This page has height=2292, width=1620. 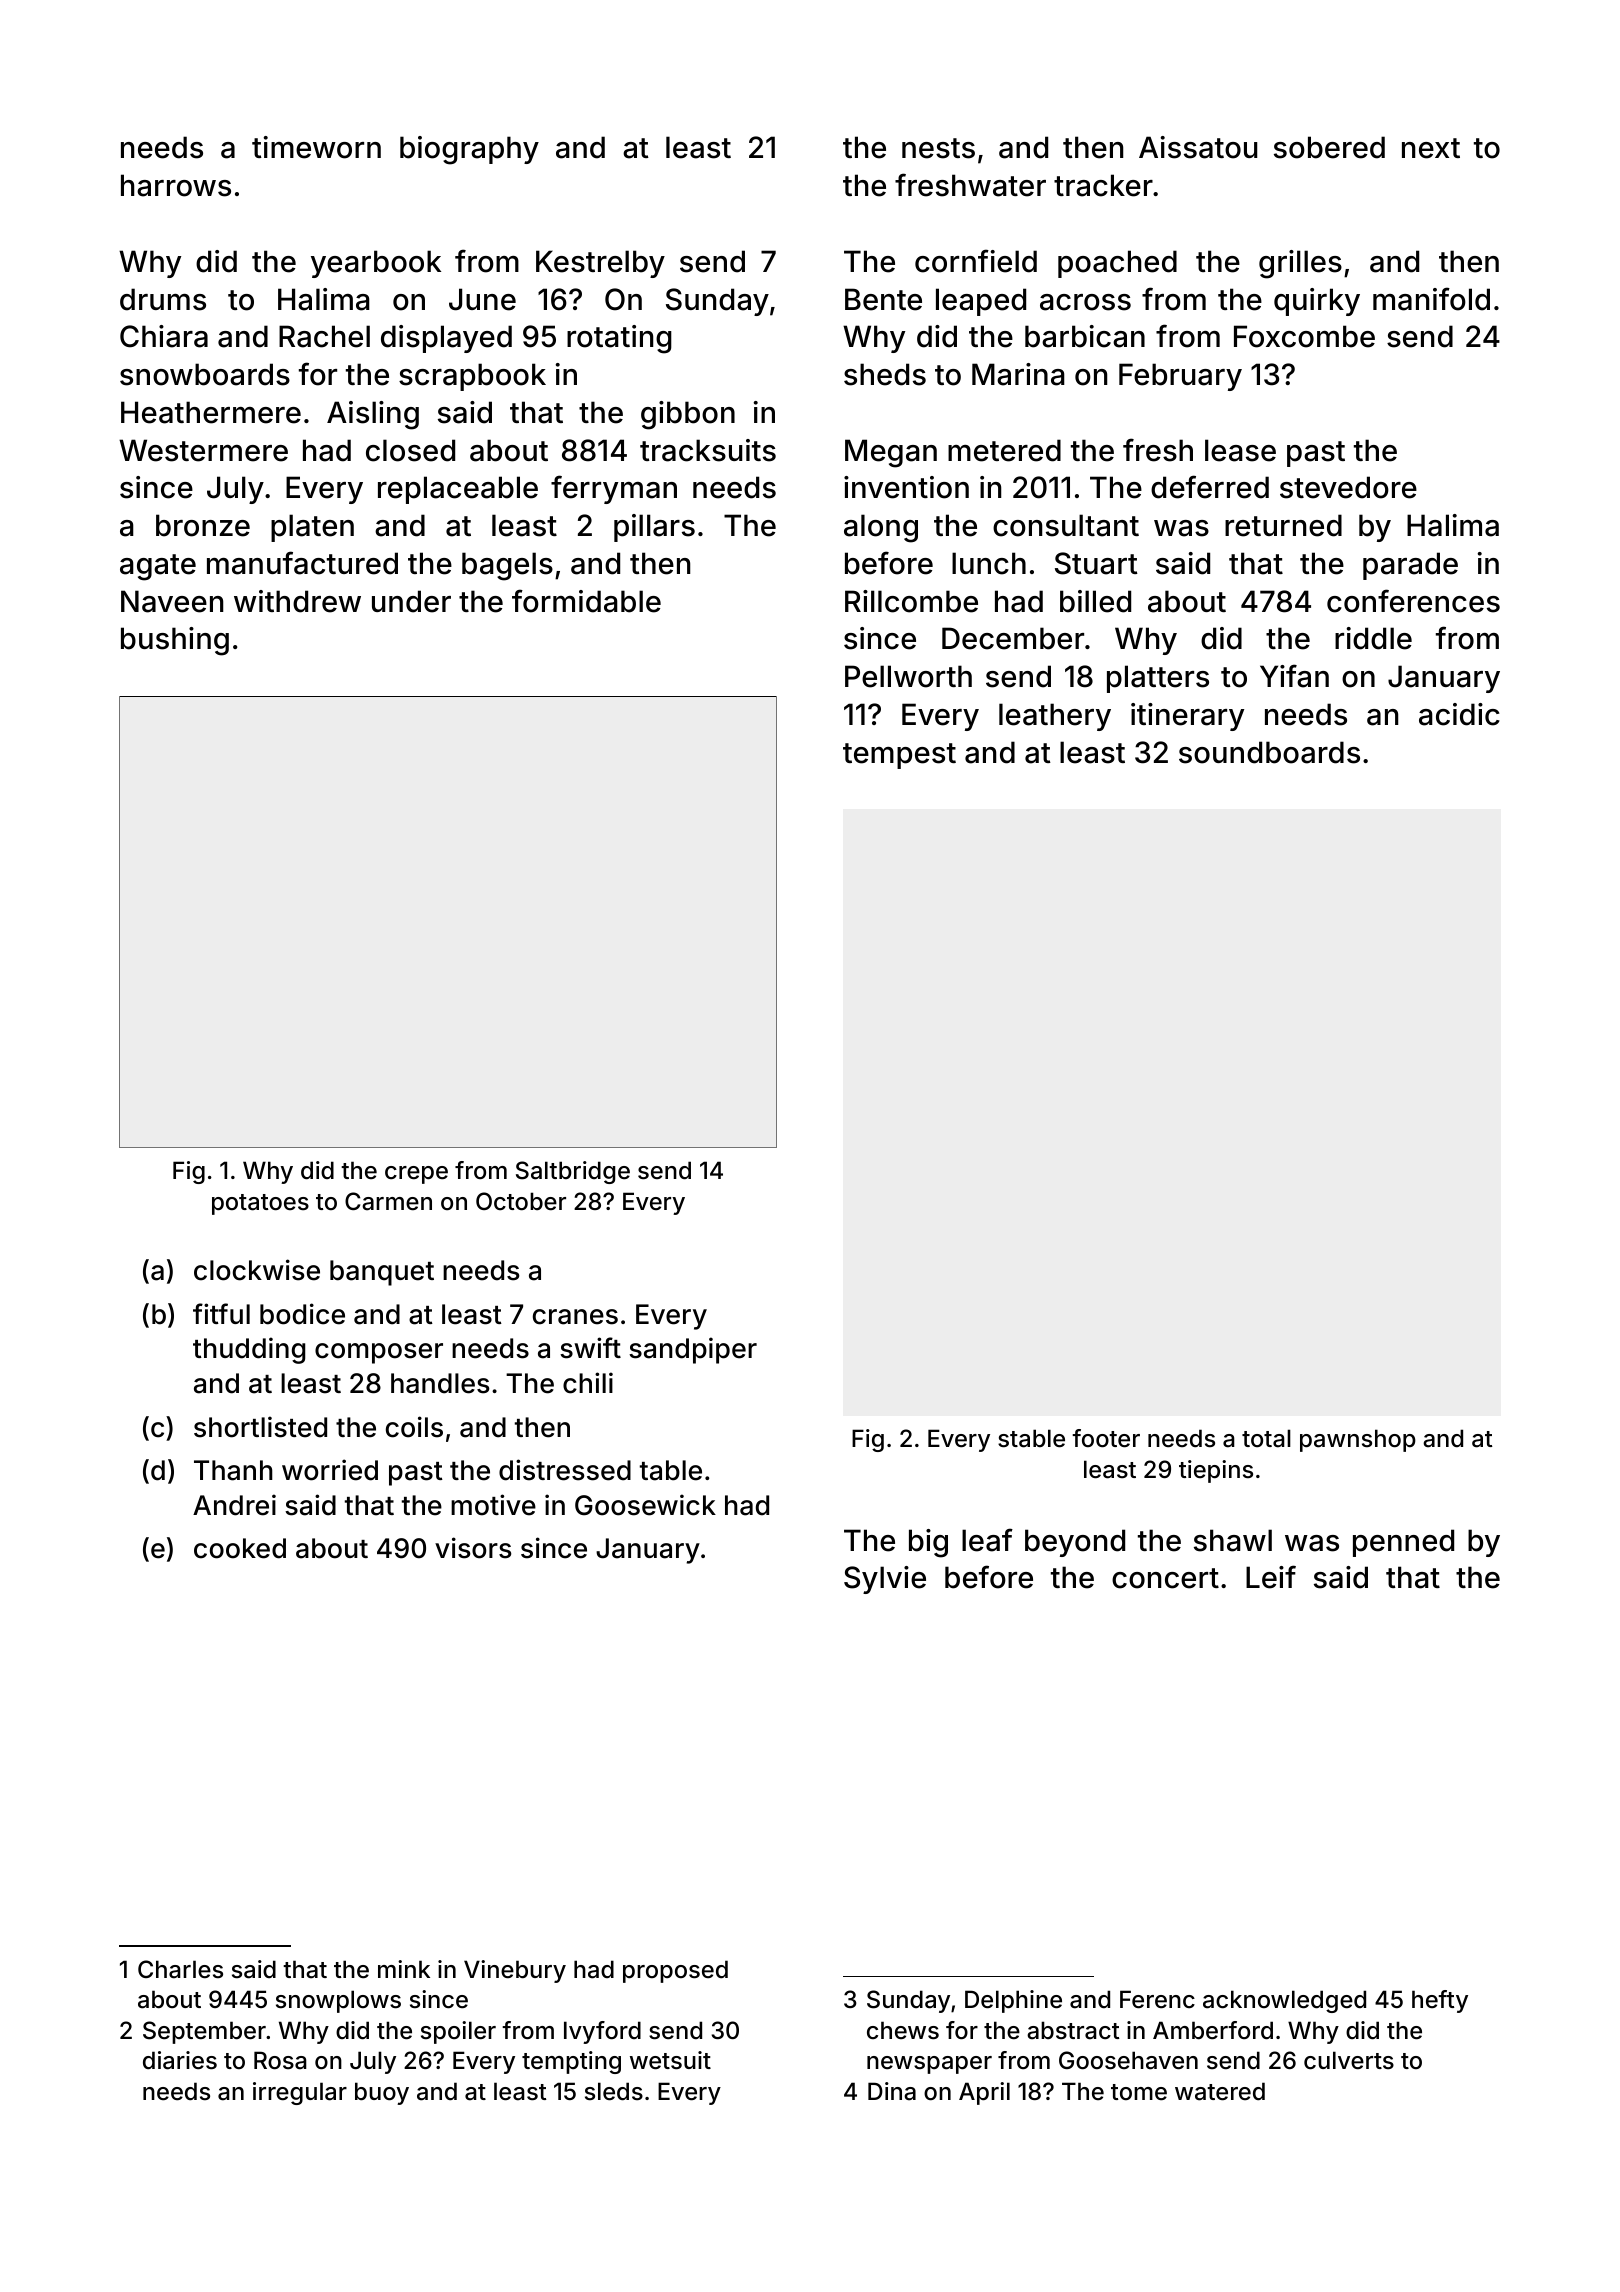 I want to click on scrapbook, so click(x=472, y=377).
